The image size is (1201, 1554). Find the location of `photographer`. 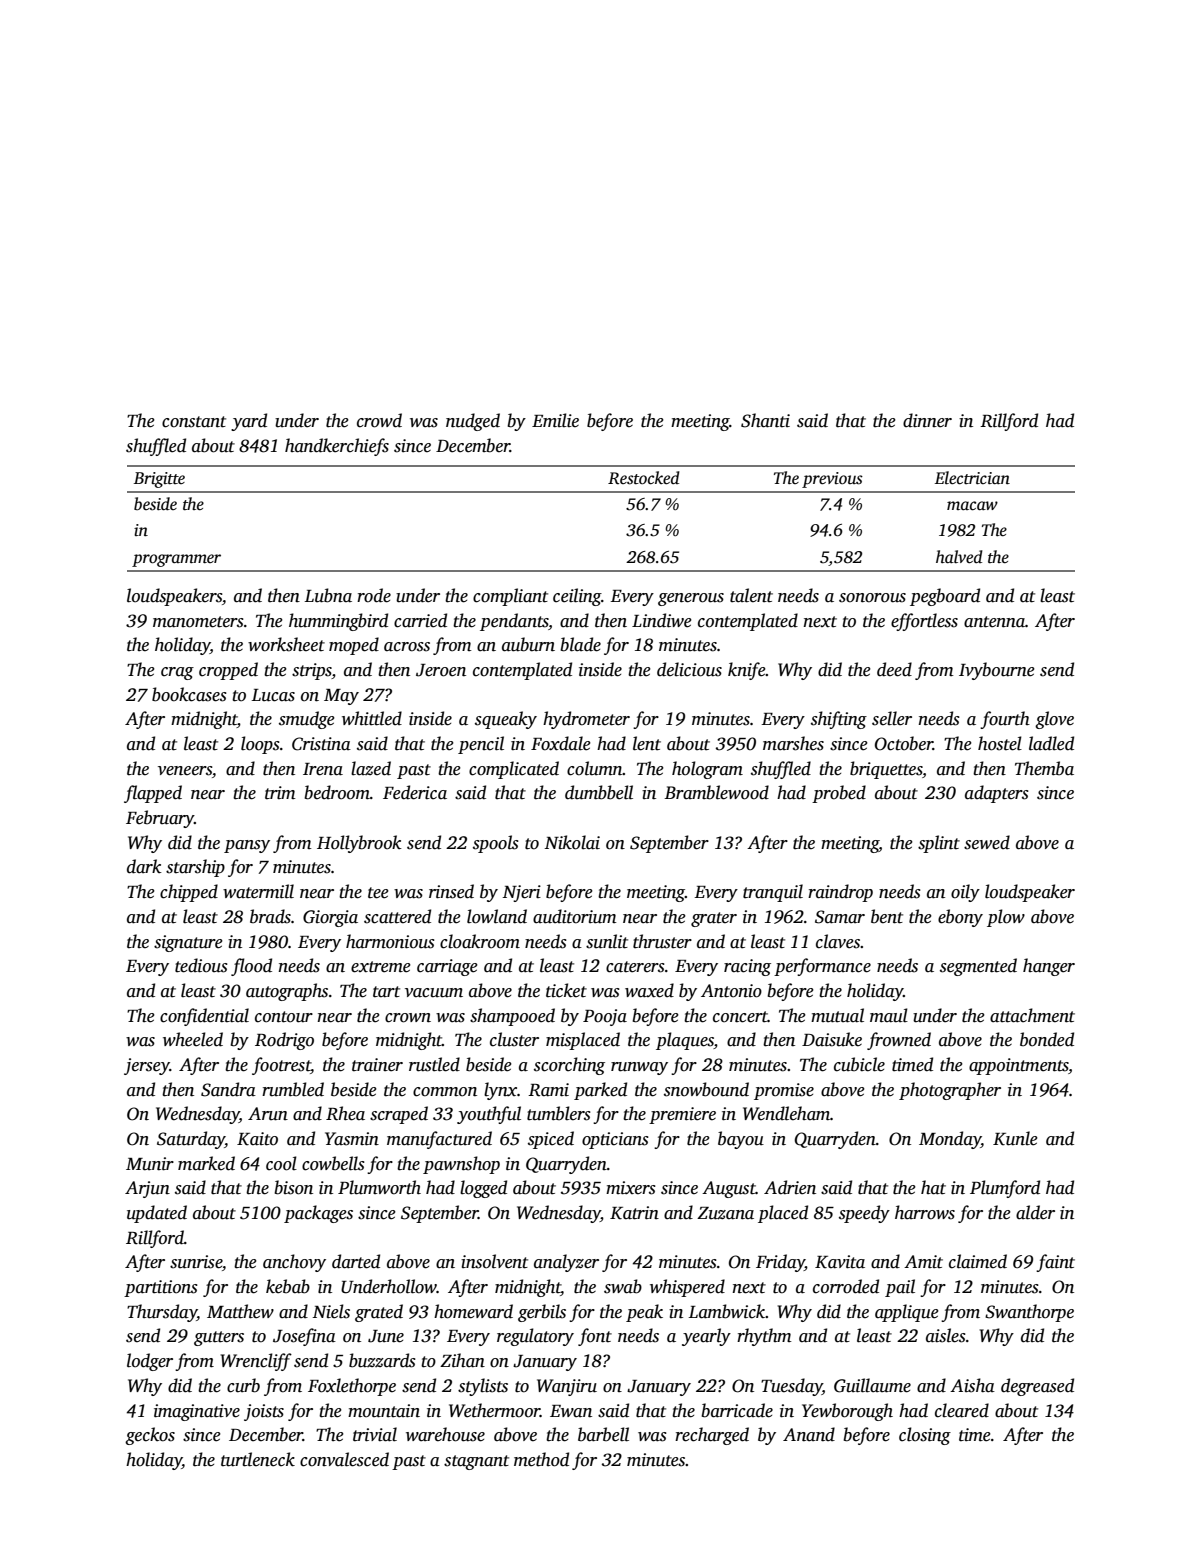

photographer is located at coordinates (950, 1091).
